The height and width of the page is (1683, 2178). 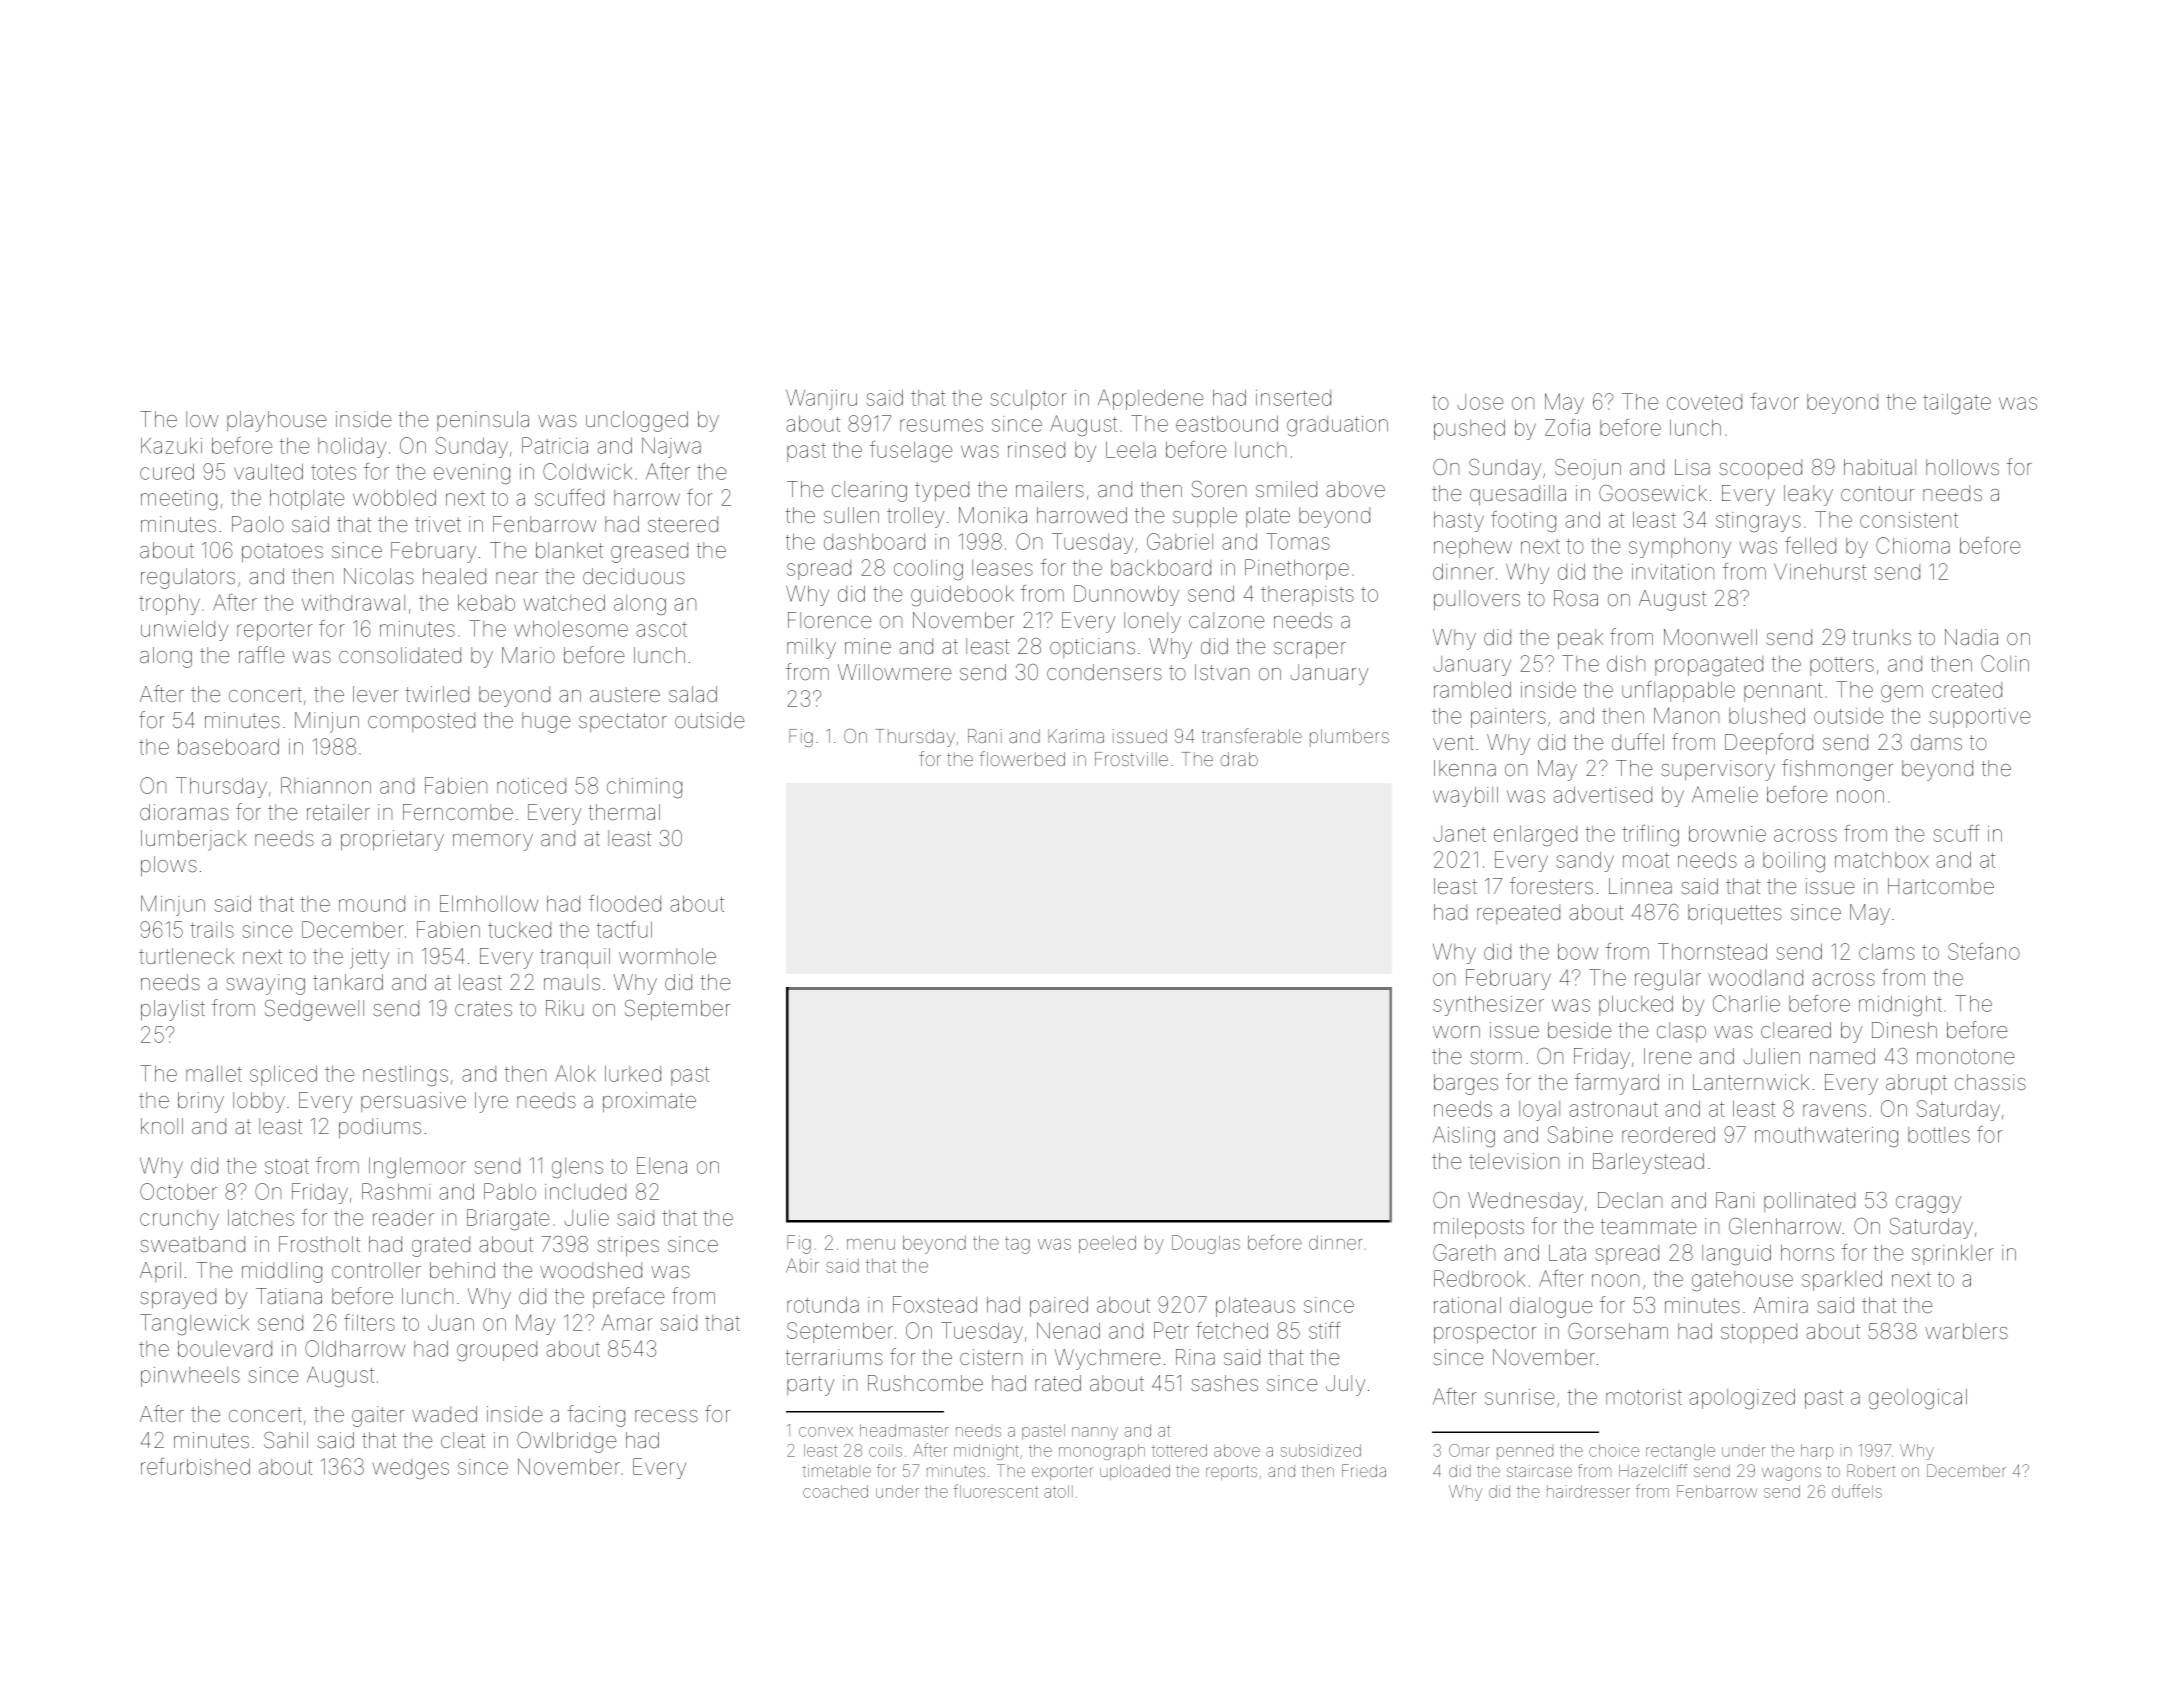 I want to click on coached, so click(x=835, y=1491).
